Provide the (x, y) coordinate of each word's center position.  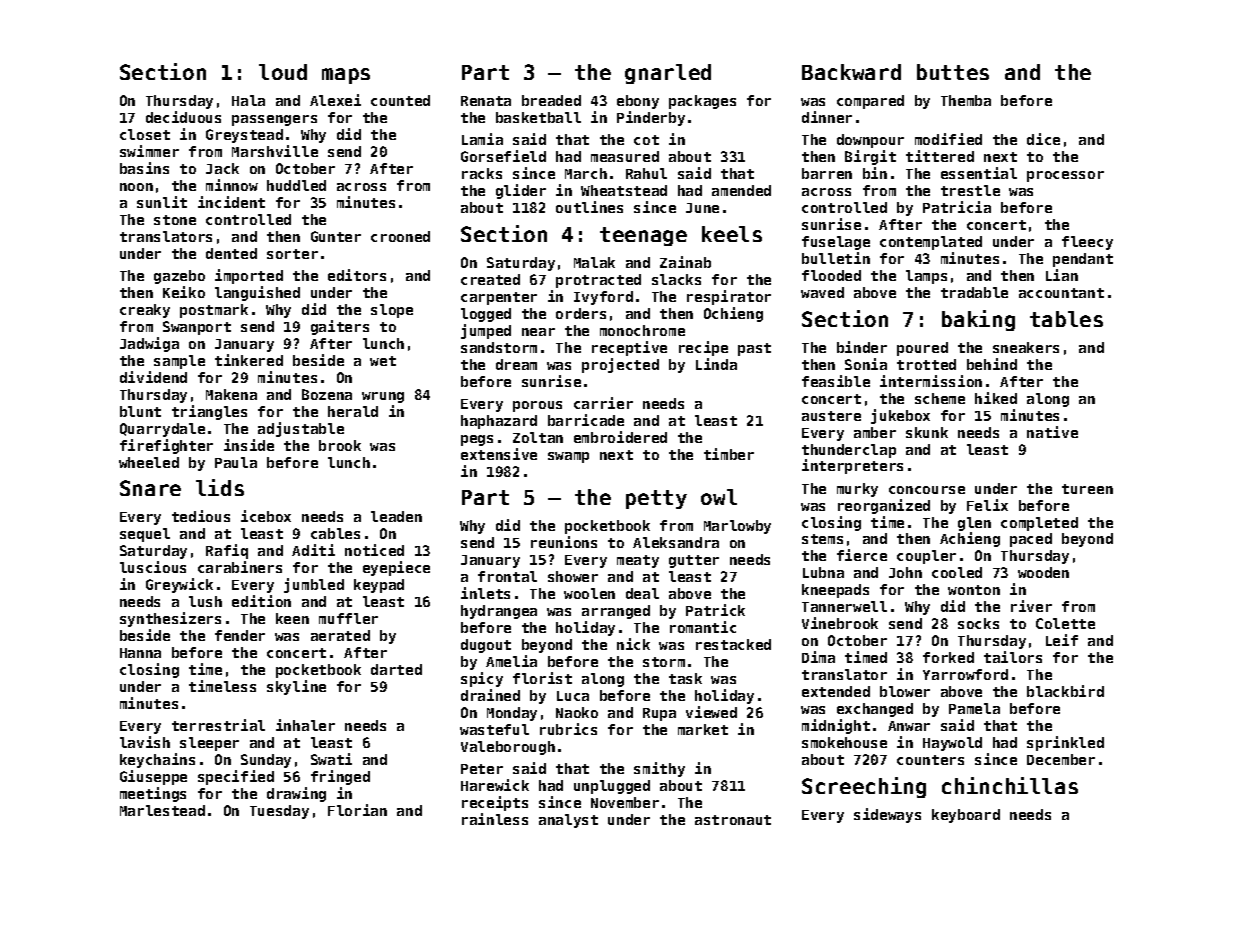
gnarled (668, 74)
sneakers (1026, 347)
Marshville (275, 151)
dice (1043, 139)
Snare (150, 488)
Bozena (327, 394)
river (1031, 606)
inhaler (305, 725)
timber (729, 454)
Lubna (823, 572)
